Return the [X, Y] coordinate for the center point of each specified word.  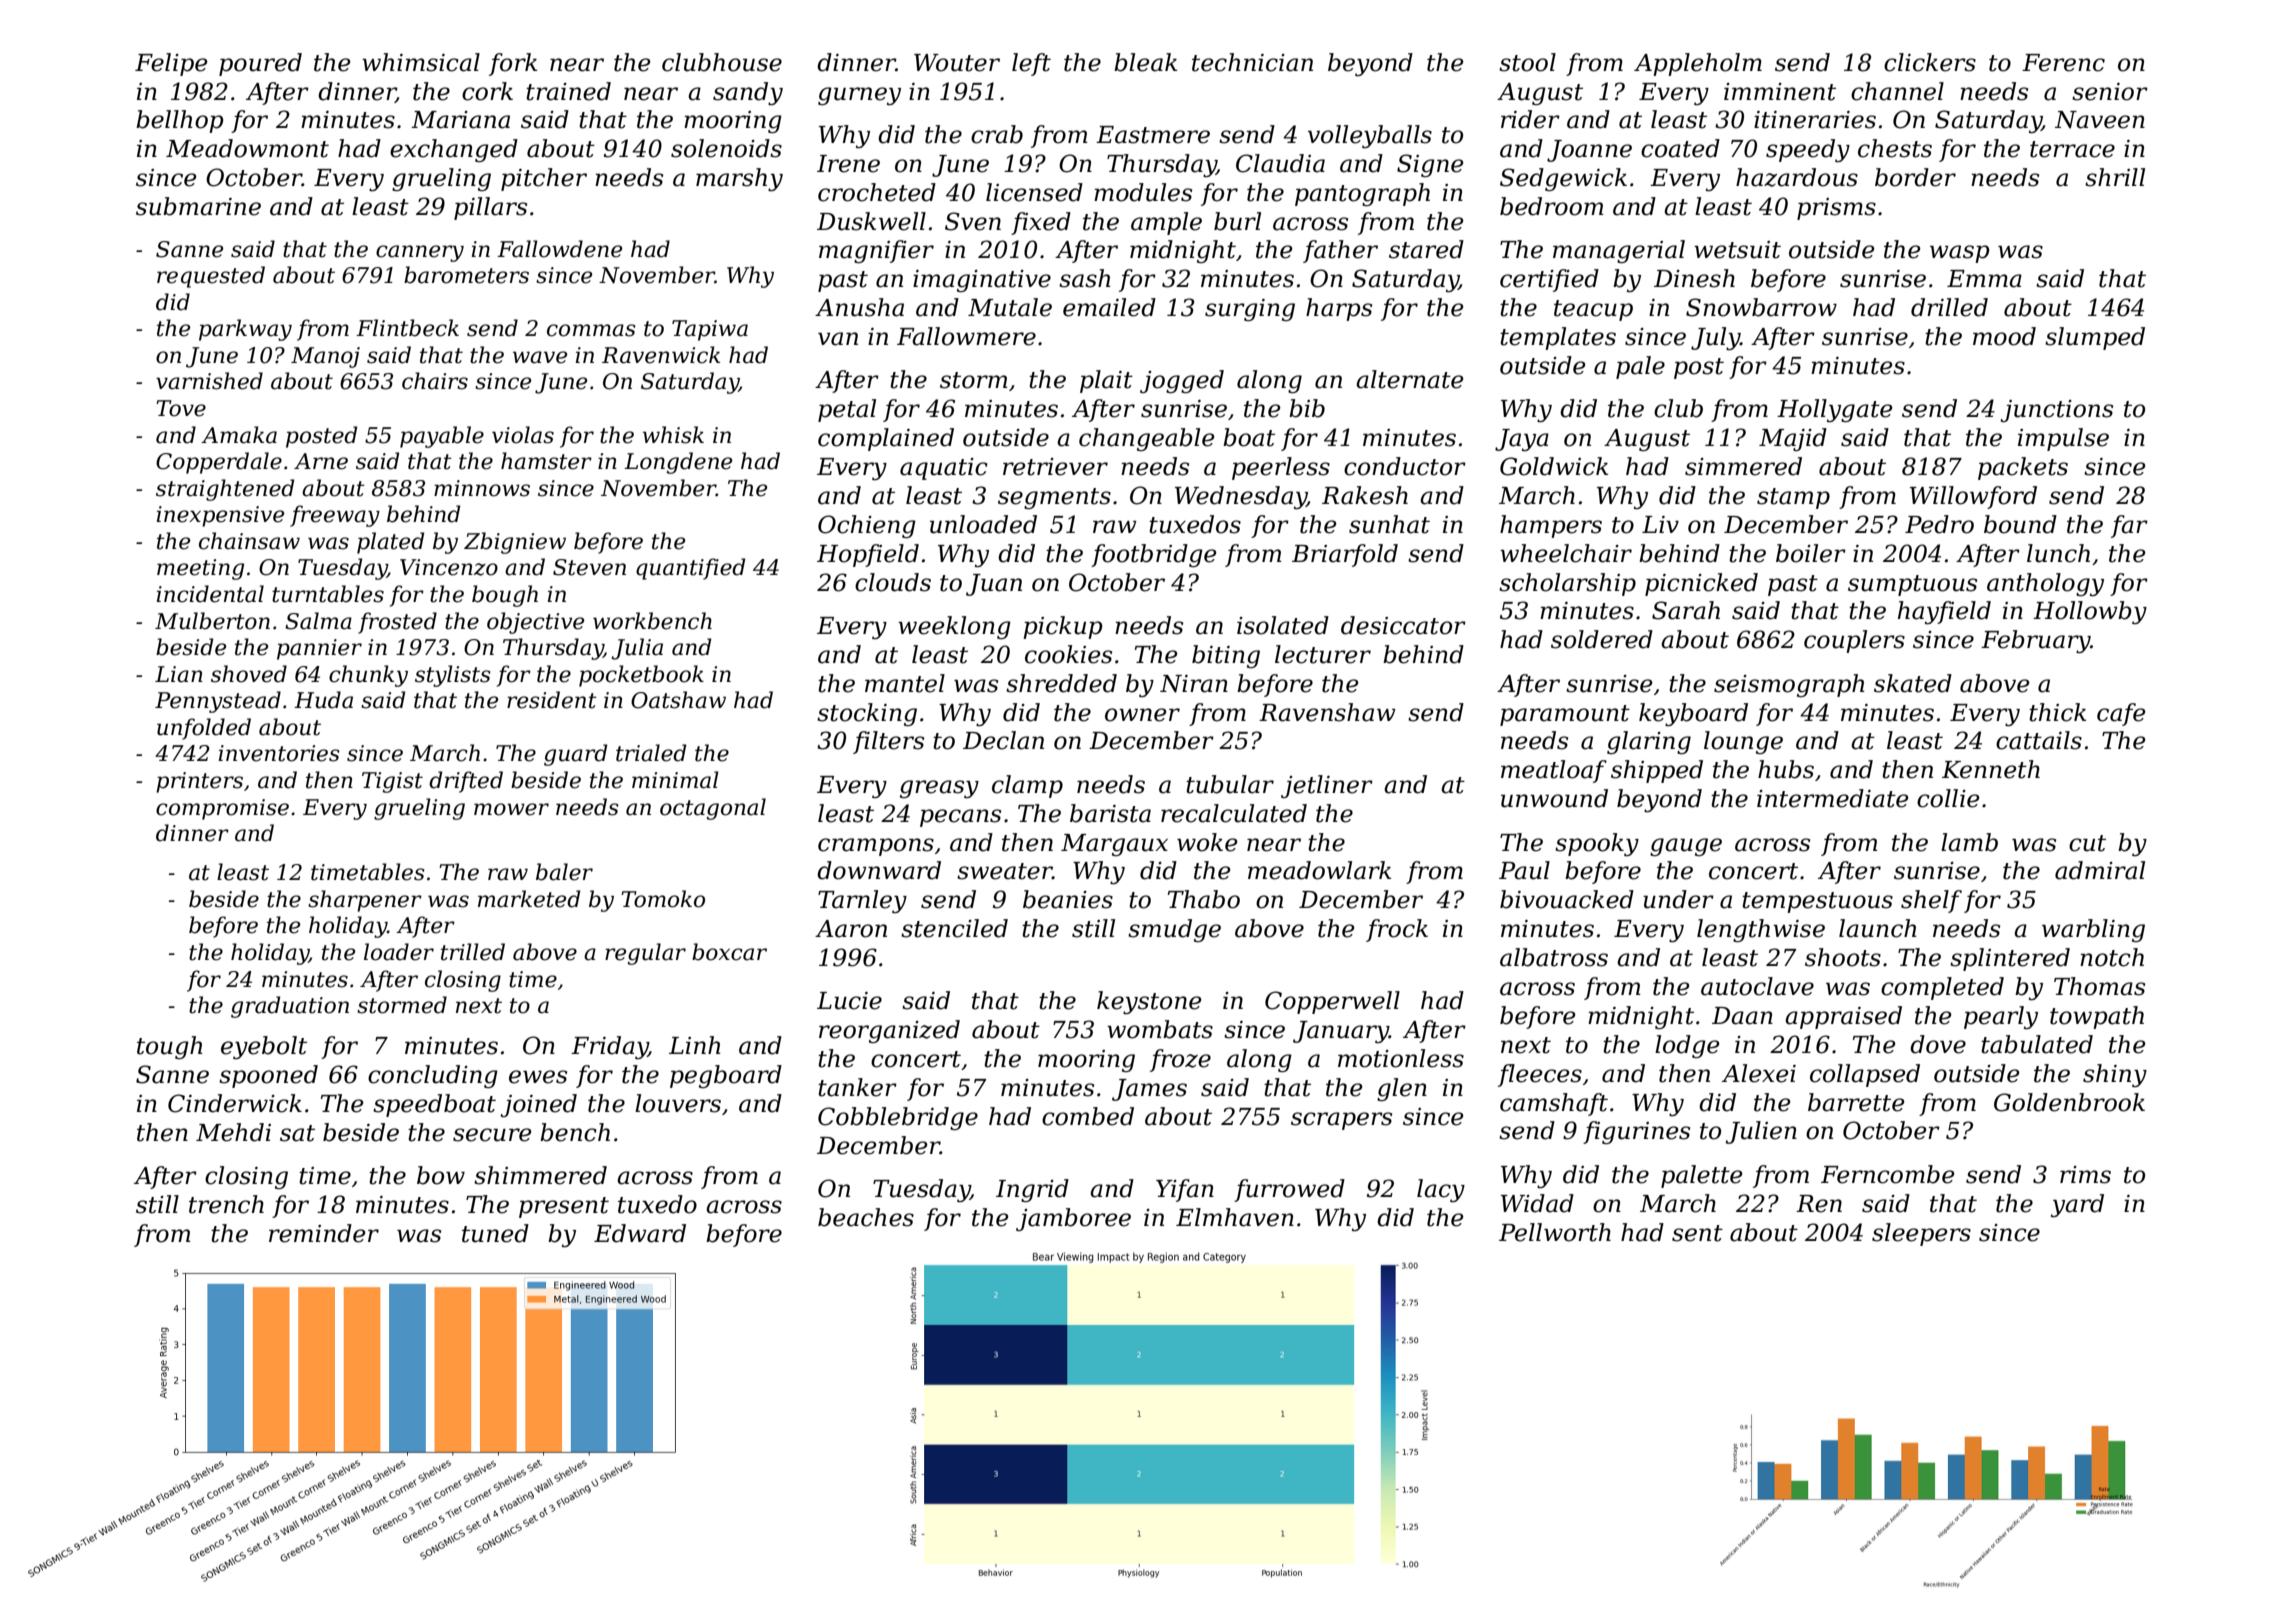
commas [591, 330]
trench [226, 1204]
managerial [1619, 251]
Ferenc [2063, 63]
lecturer [1323, 654]
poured [260, 64]
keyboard [1693, 714]
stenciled [954, 928]
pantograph [1362, 194]
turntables [328, 594]
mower [511, 809]
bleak [1145, 62]
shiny [2115, 1075]
